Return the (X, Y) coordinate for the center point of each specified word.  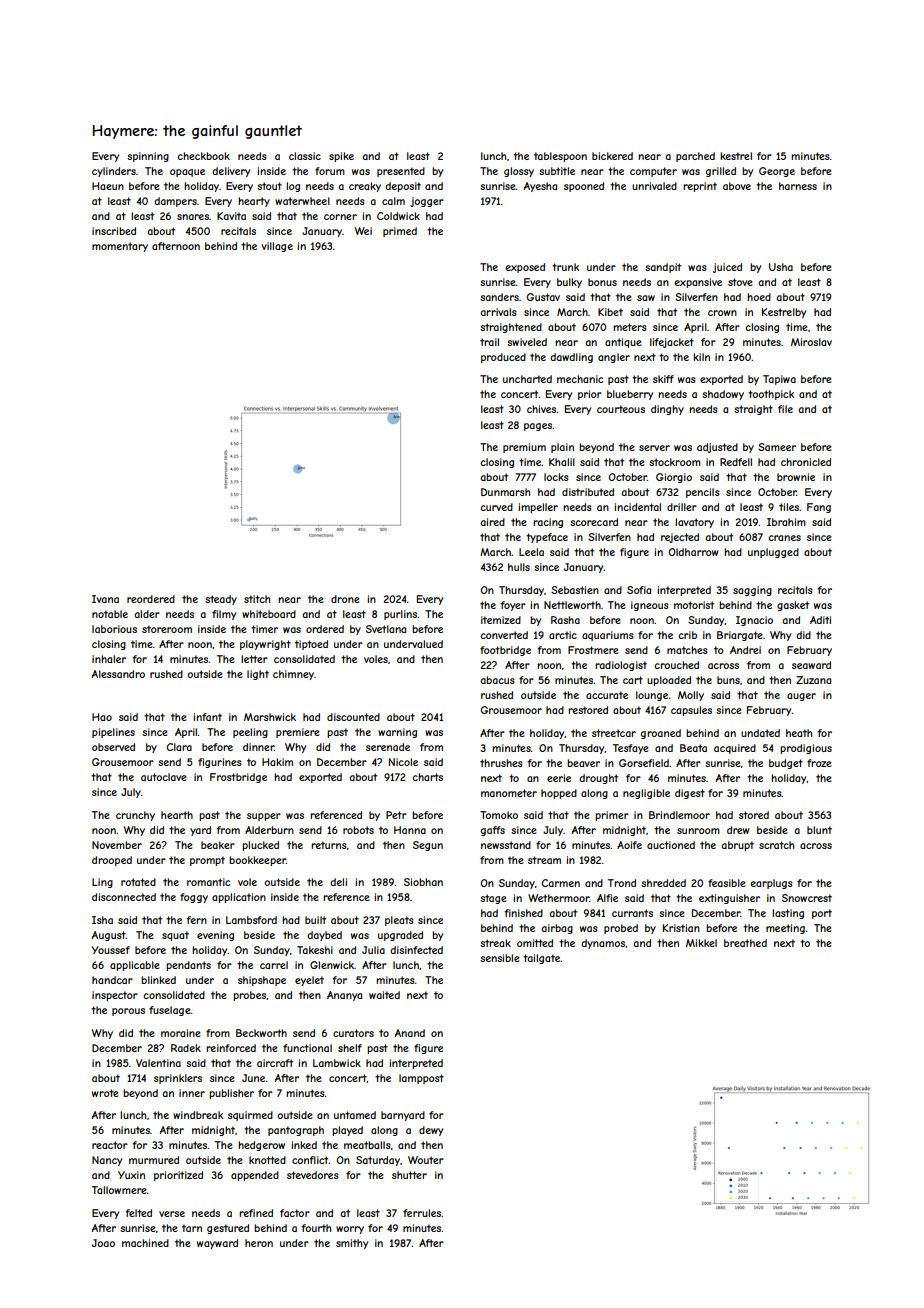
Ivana (105, 599)
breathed (745, 943)
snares (193, 217)
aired (492, 522)
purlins (400, 615)
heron (259, 1243)
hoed (759, 297)
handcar (112, 980)
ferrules (422, 1213)
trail (489, 342)
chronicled (806, 462)
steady (221, 600)
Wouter (426, 1160)
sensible (500, 958)
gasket (793, 606)
